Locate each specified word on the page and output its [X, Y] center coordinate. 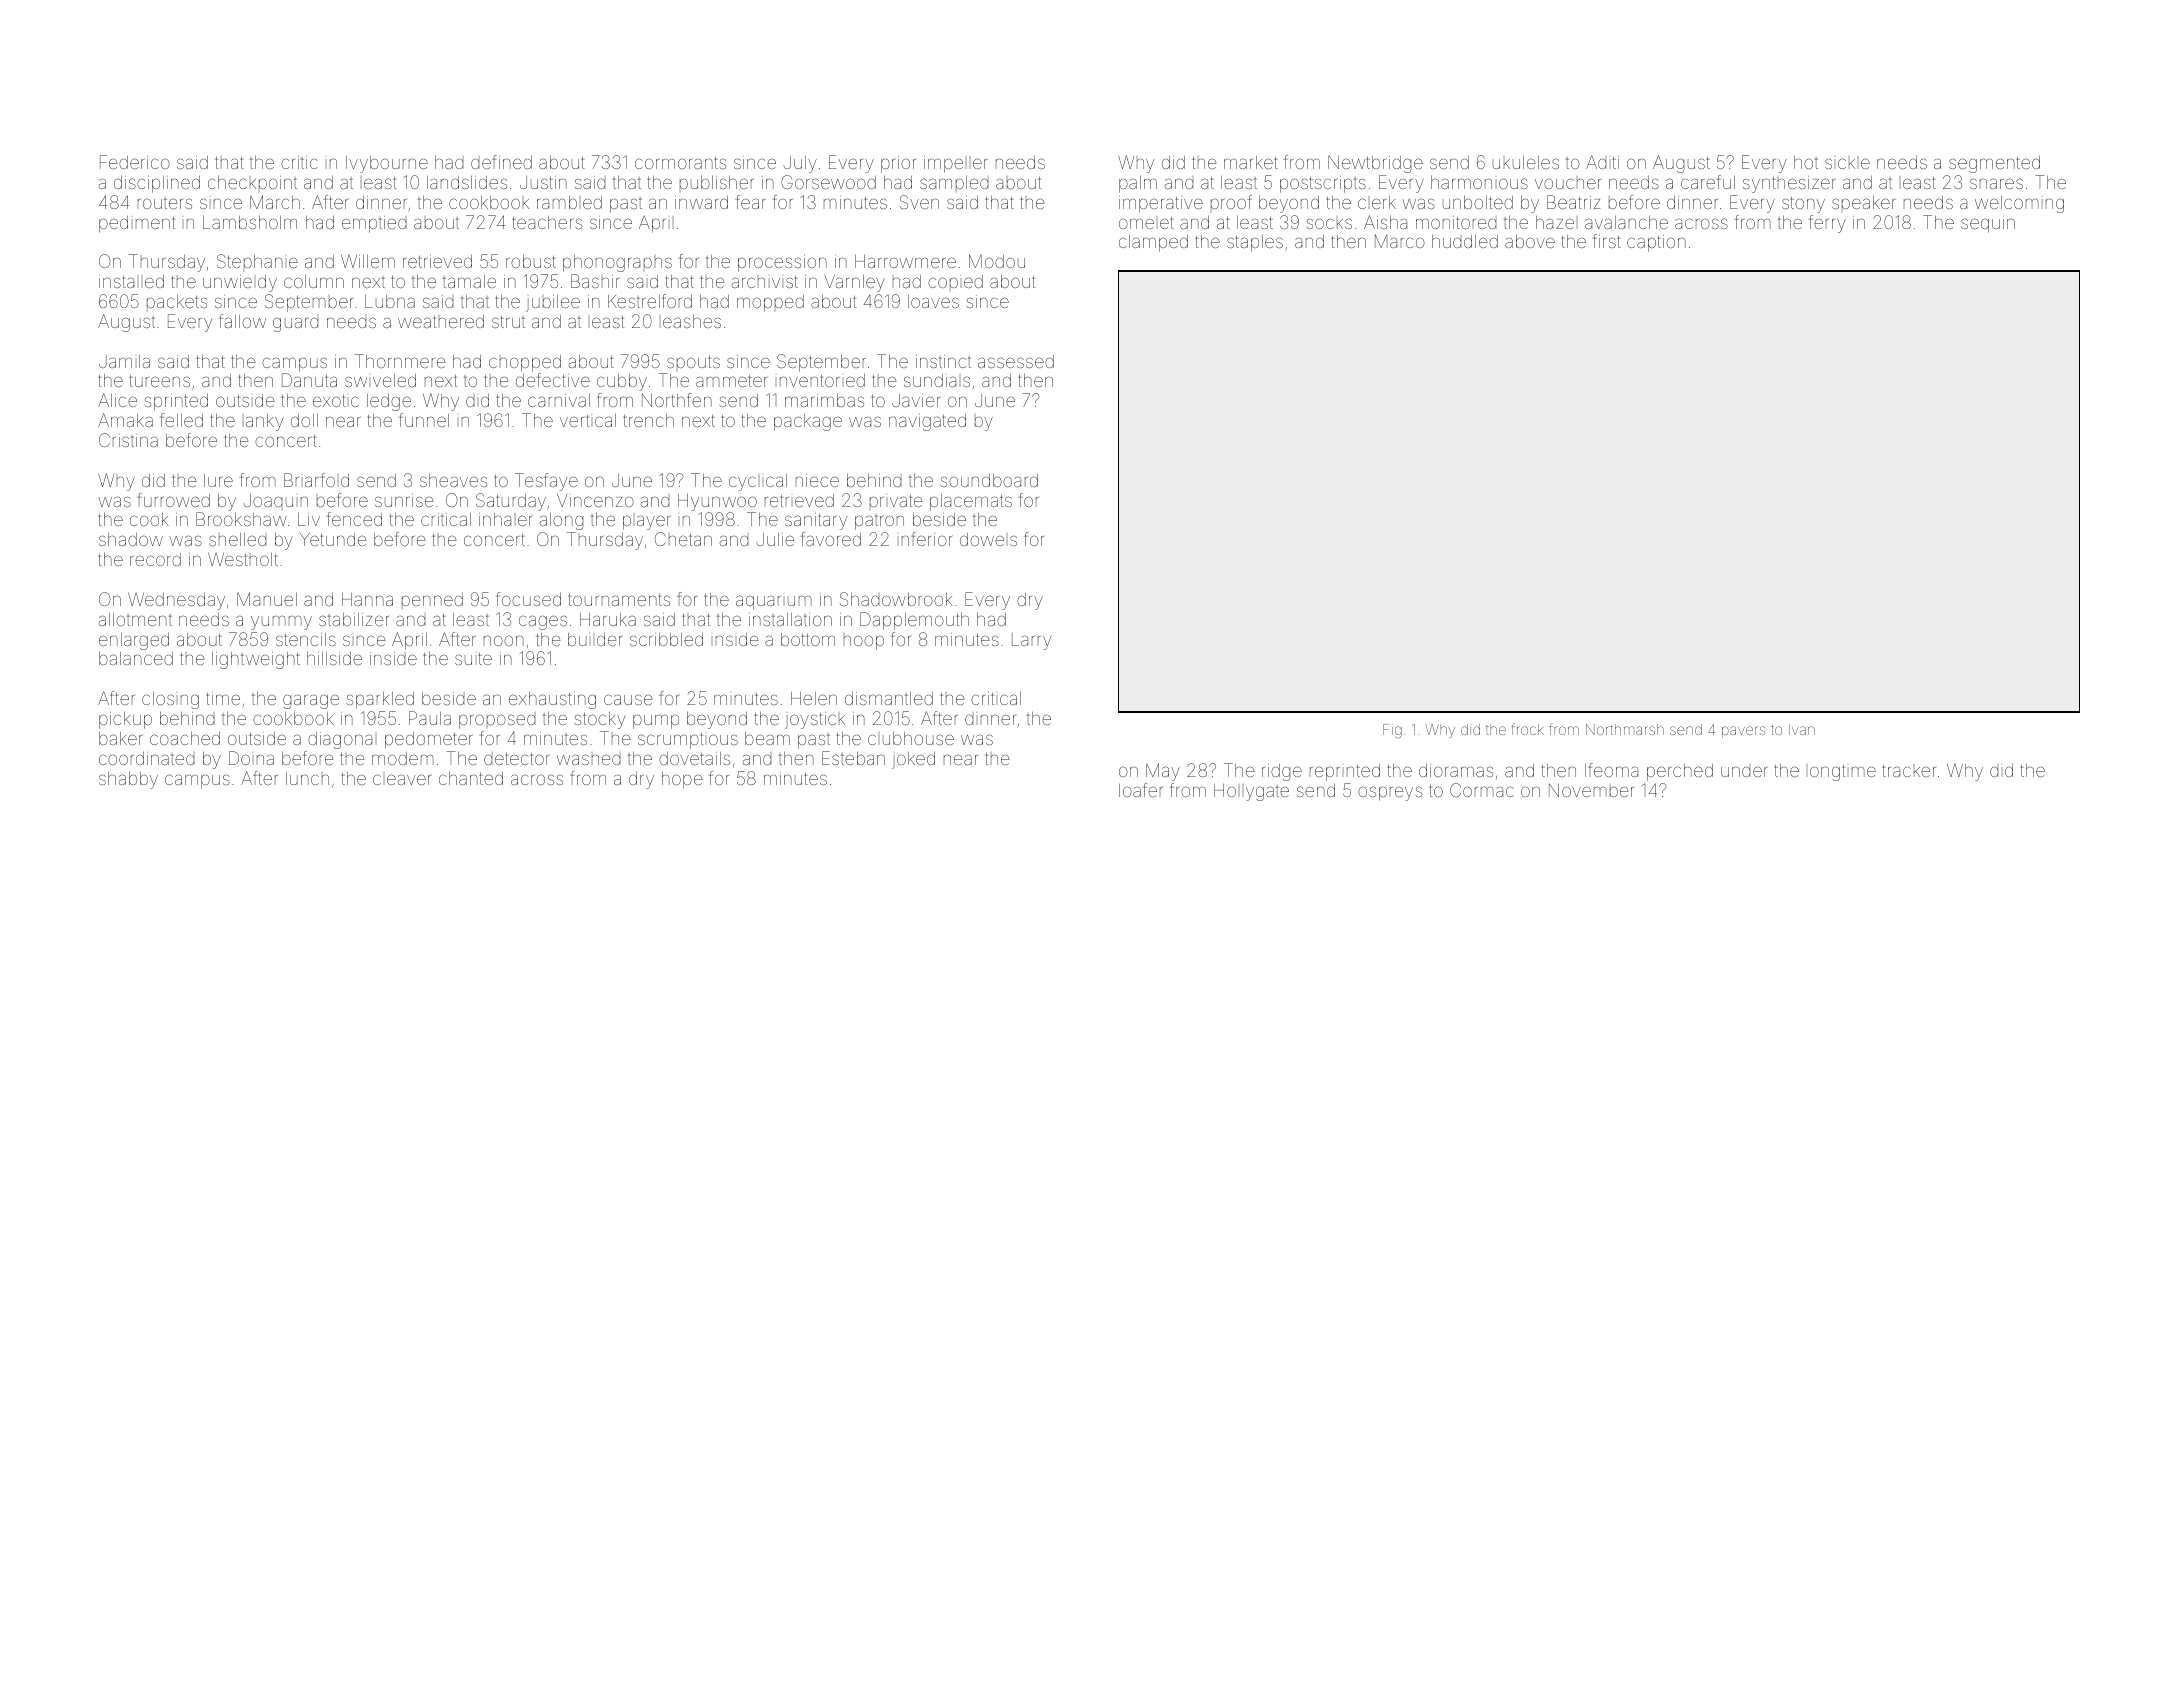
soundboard [989, 480]
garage [311, 702]
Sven [919, 202]
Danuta [309, 380]
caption [1656, 243]
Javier [916, 400]
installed [131, 281]
